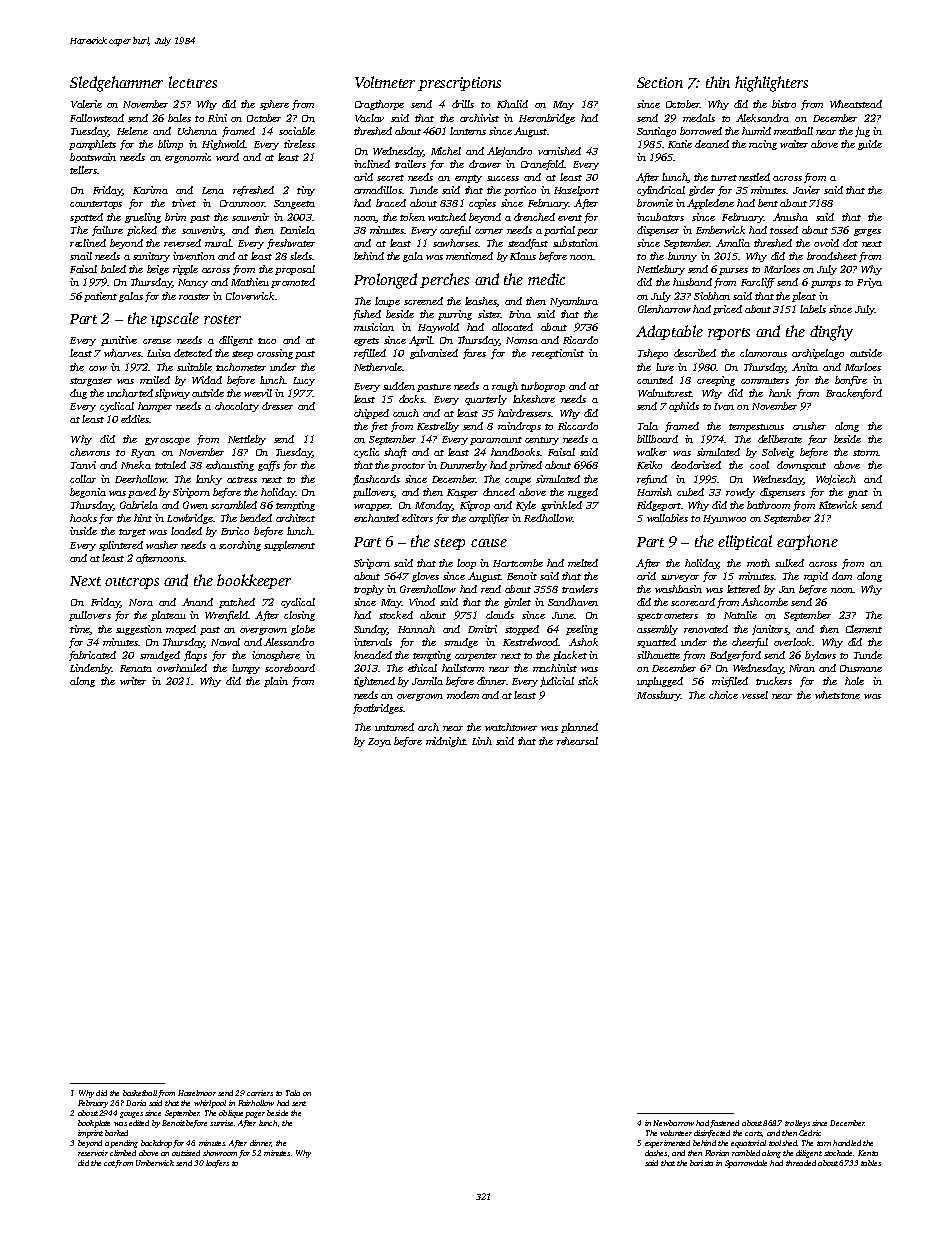 The width and height of the document is (952, 1233). I want to click on chipped, so click(371, 414).
